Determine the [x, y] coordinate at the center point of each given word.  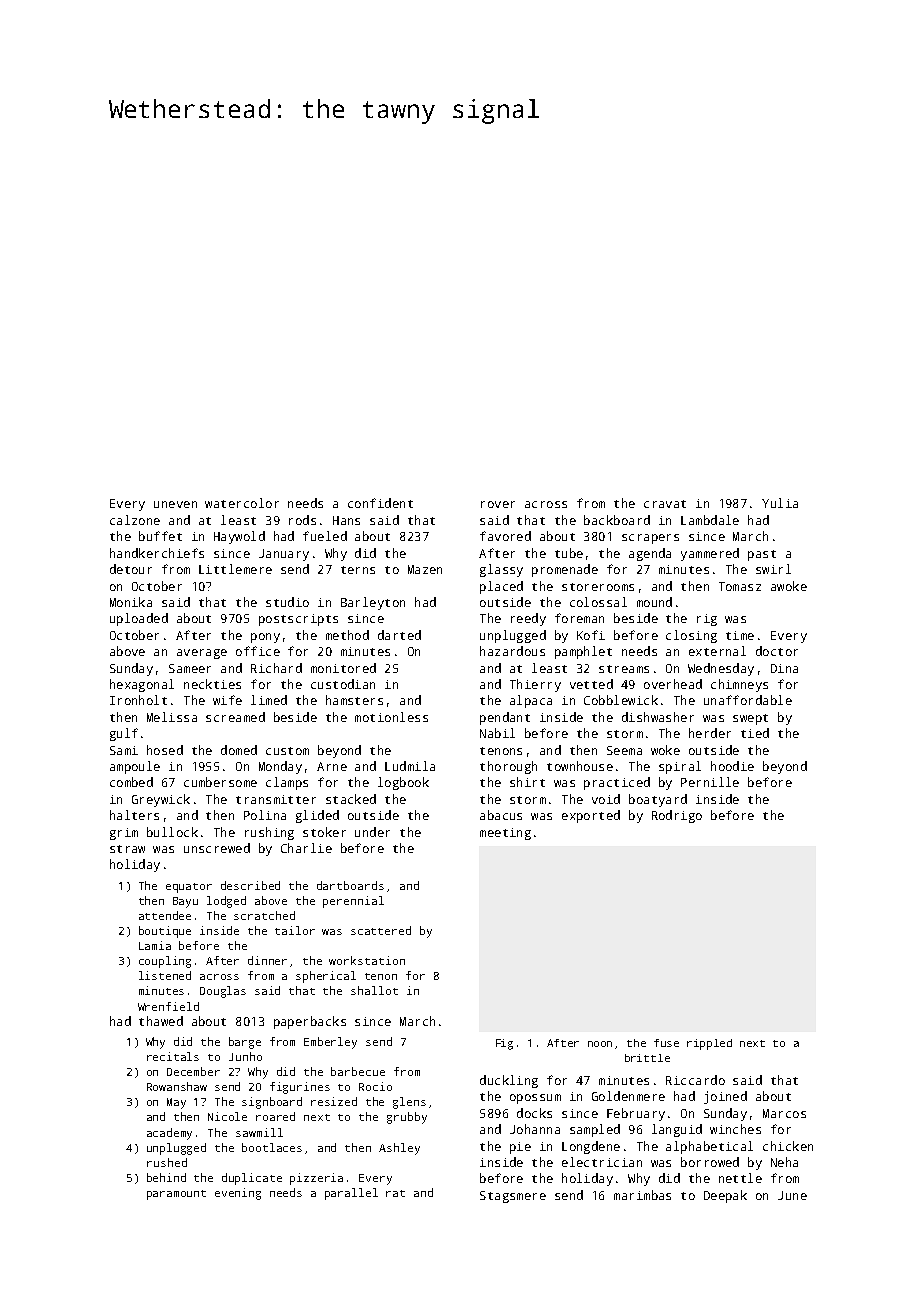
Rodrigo [677, 816]
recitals [173, 1056]
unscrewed [217, 848]
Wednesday [721, 669]
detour [131, 569]
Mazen [425, 569]
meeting [505, 834]
